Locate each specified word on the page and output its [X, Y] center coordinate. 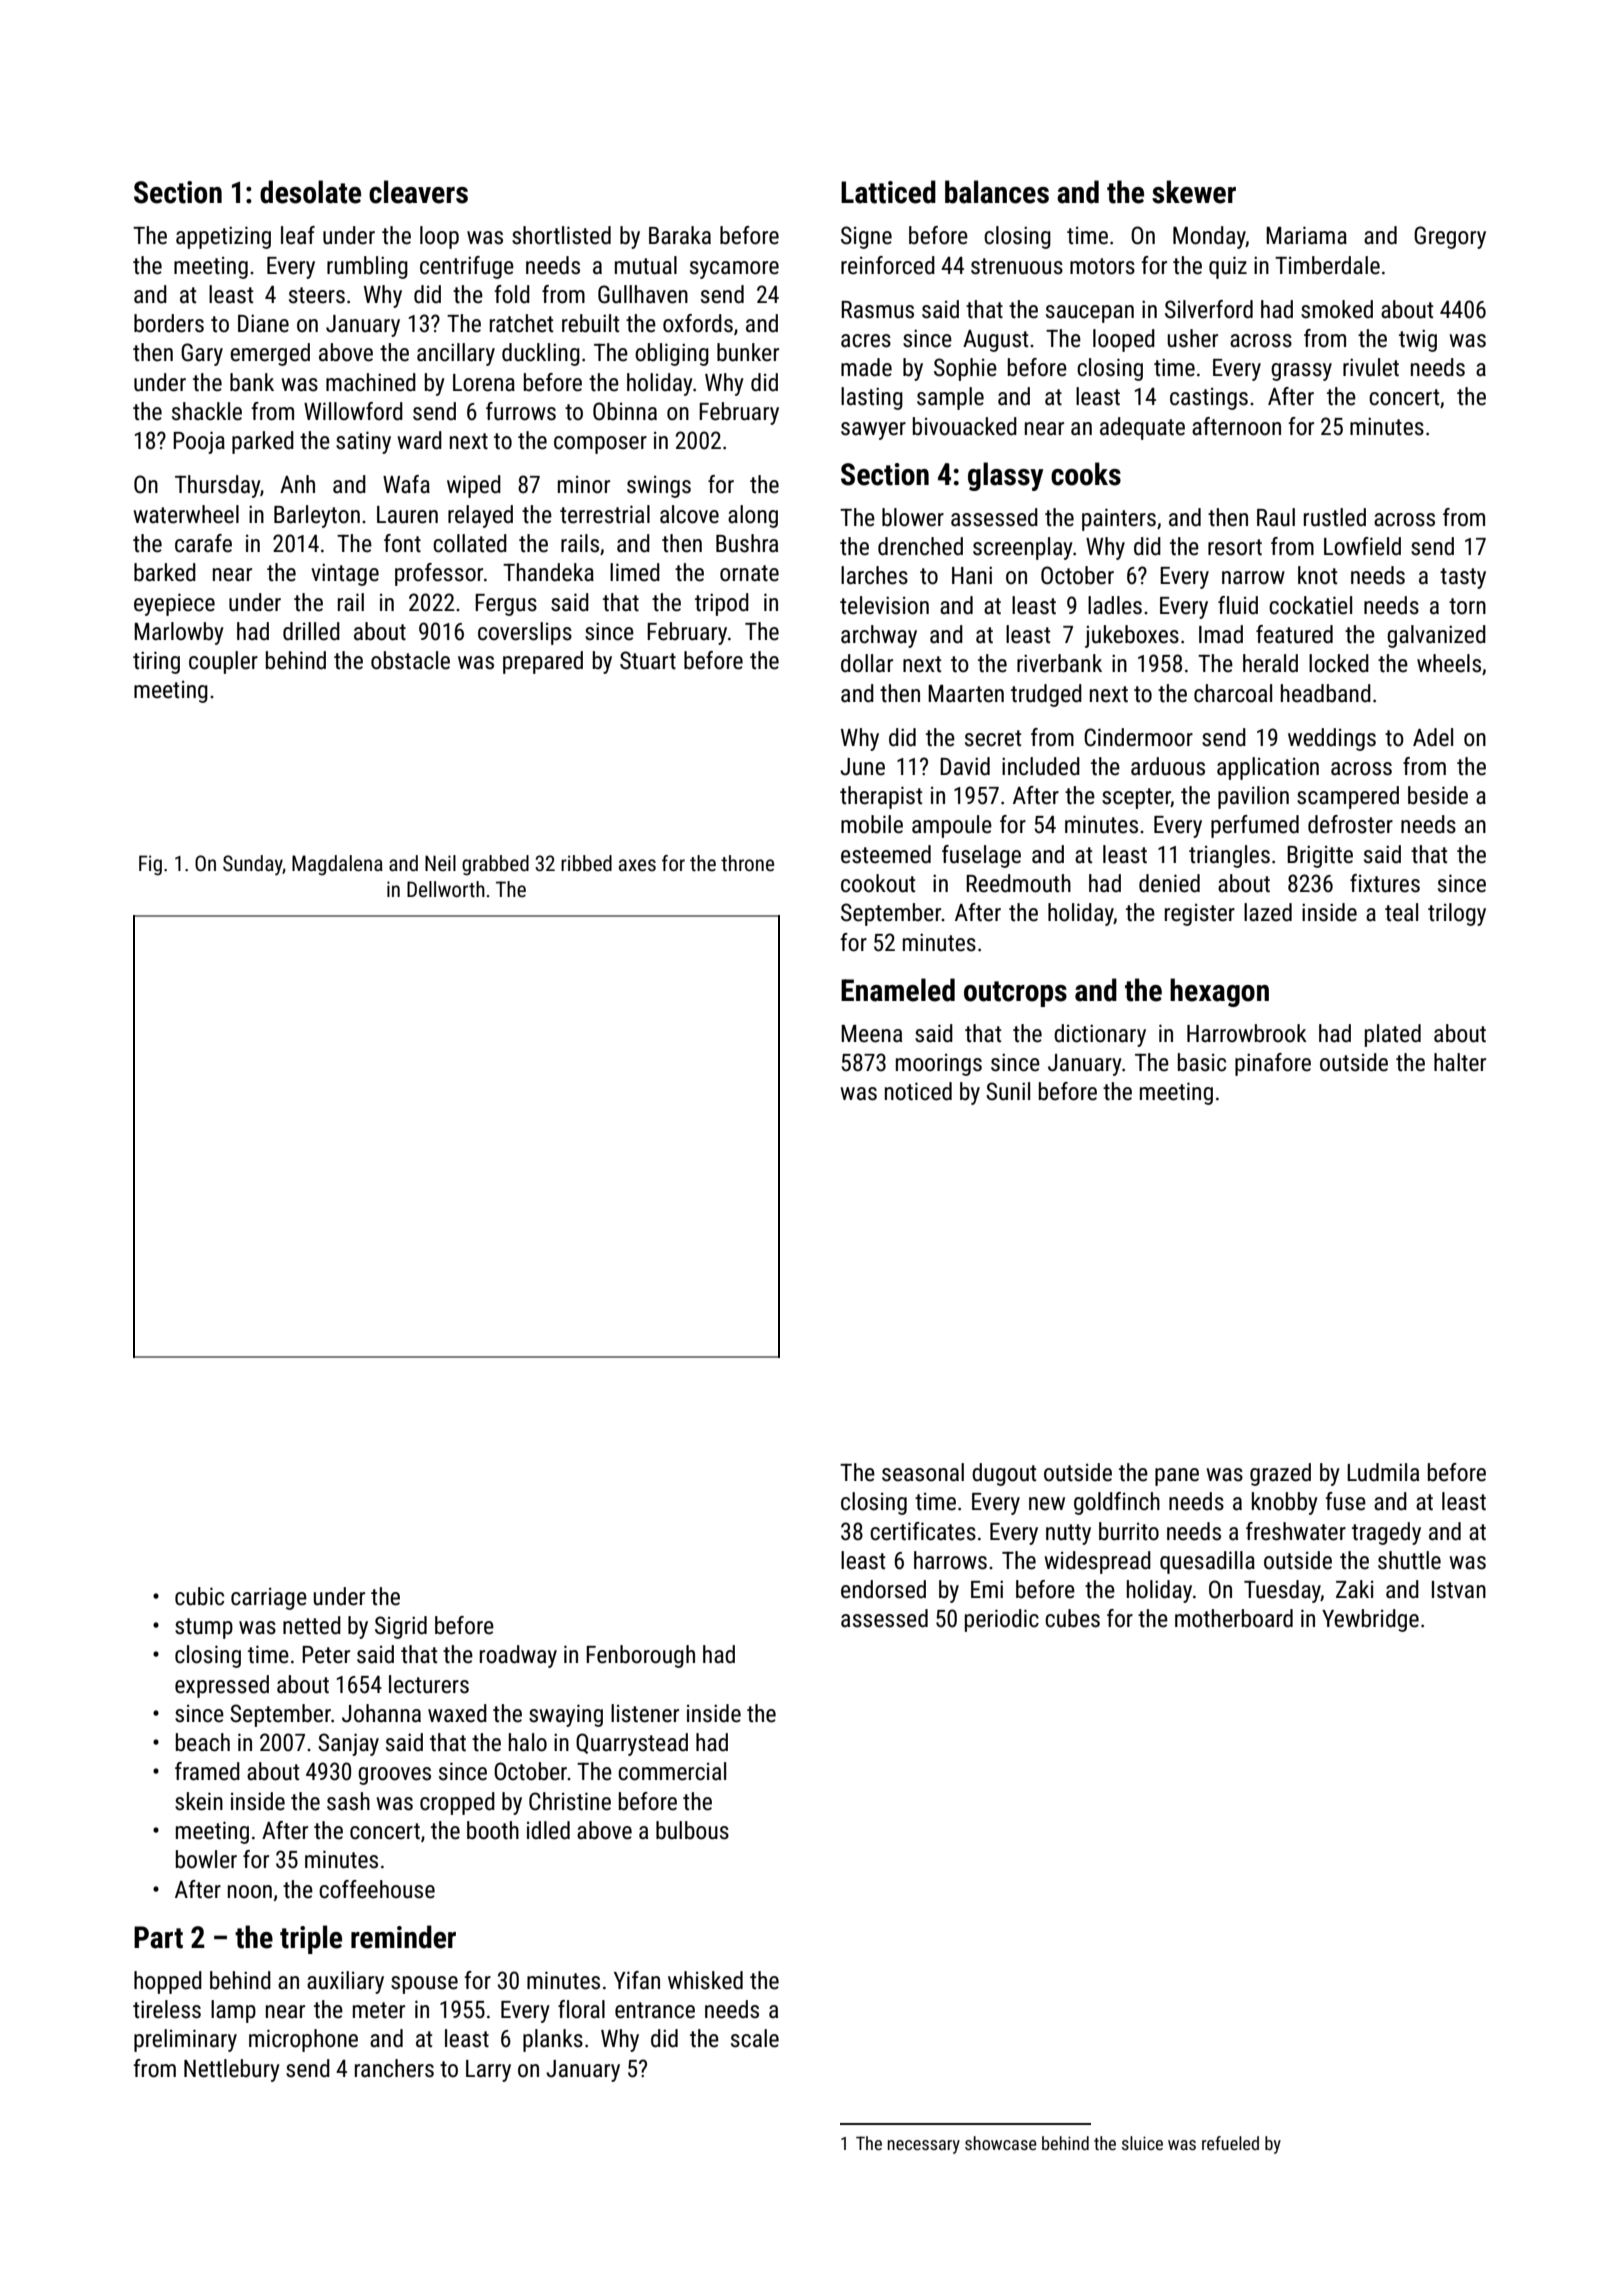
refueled [1230, 2143]
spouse [424, 1985]
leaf [298, 235]
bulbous [692, 1830]
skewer [1194, 192]
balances [997, 192]
